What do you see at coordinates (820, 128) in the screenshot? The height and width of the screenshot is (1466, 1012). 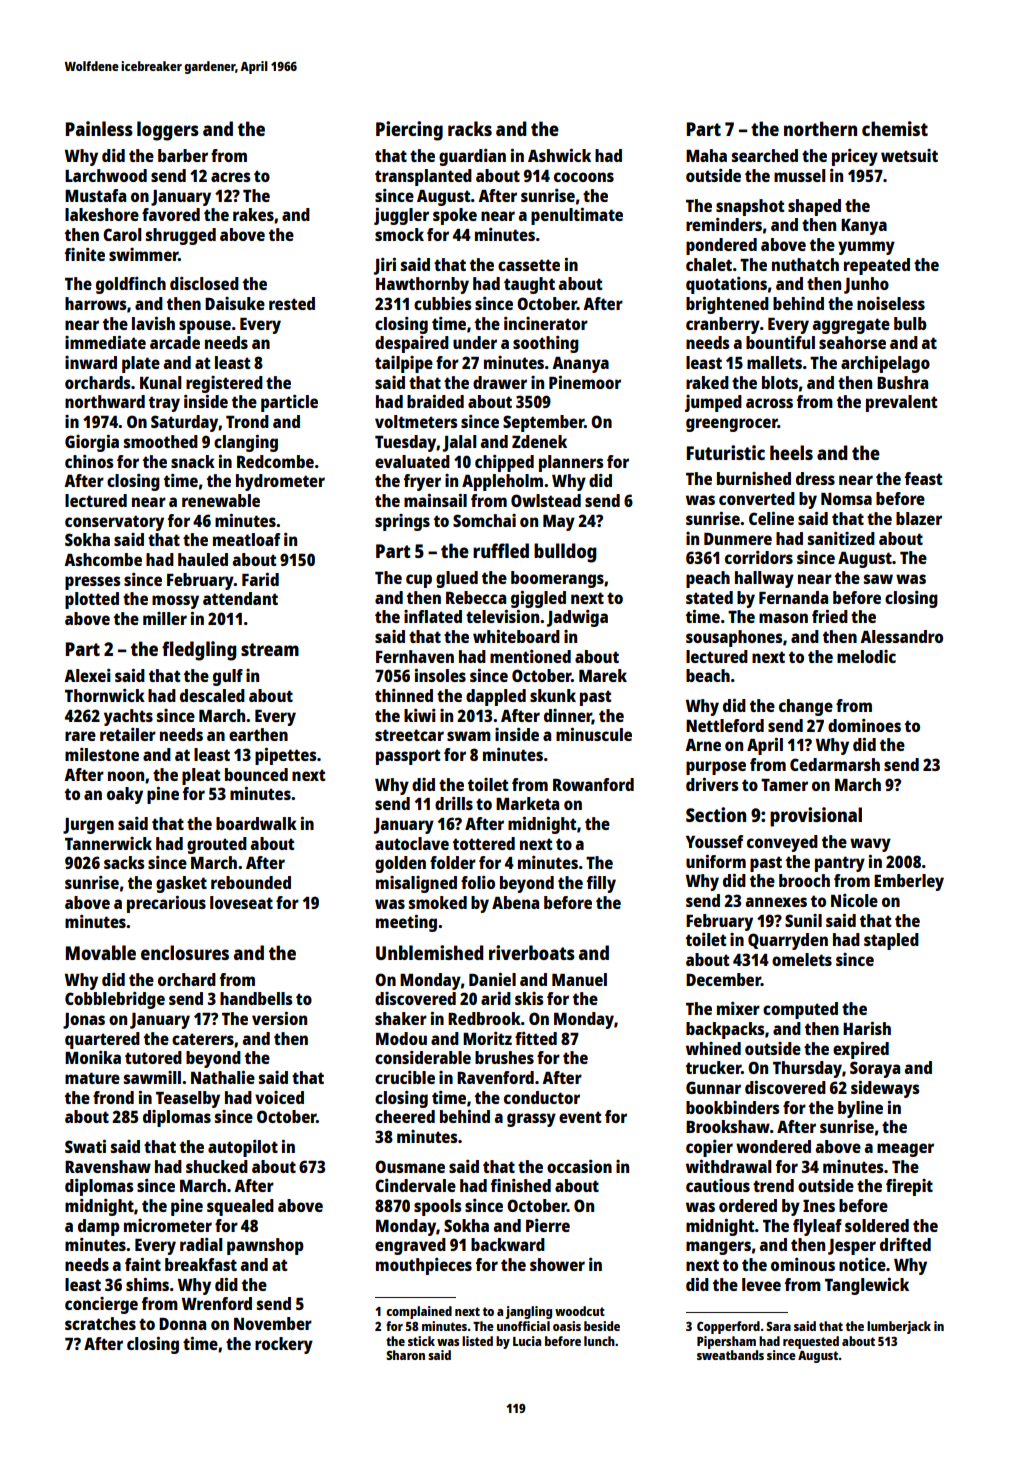 I see `northern` at bounding box center [820, 128].
